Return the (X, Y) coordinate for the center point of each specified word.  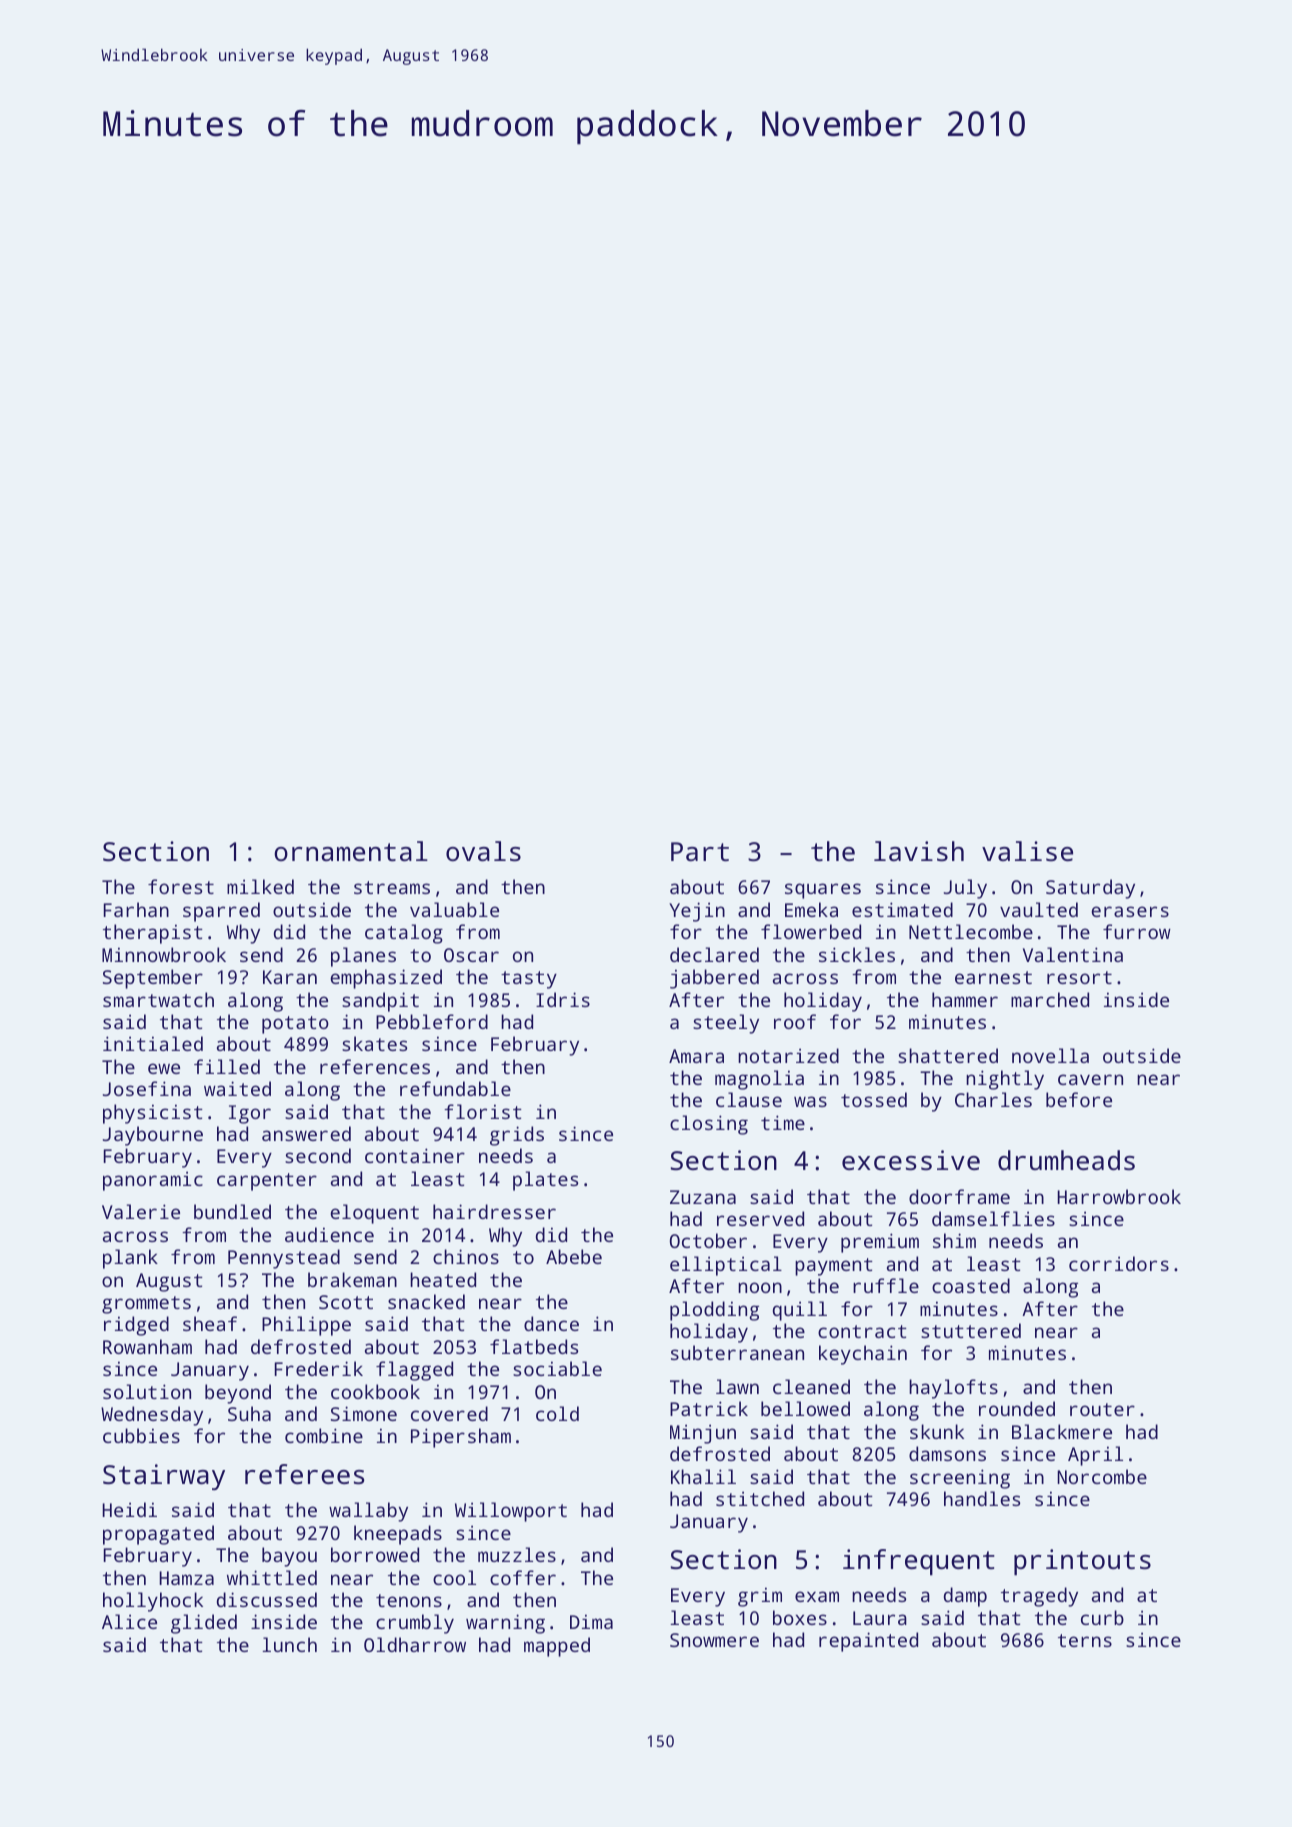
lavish (919, 851)
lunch (289, 1644)
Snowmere (714, 1640)
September (153, 979)
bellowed (805, 1408)
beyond (238, 1394)
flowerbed (811, 931)
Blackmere (1062, 1431)
